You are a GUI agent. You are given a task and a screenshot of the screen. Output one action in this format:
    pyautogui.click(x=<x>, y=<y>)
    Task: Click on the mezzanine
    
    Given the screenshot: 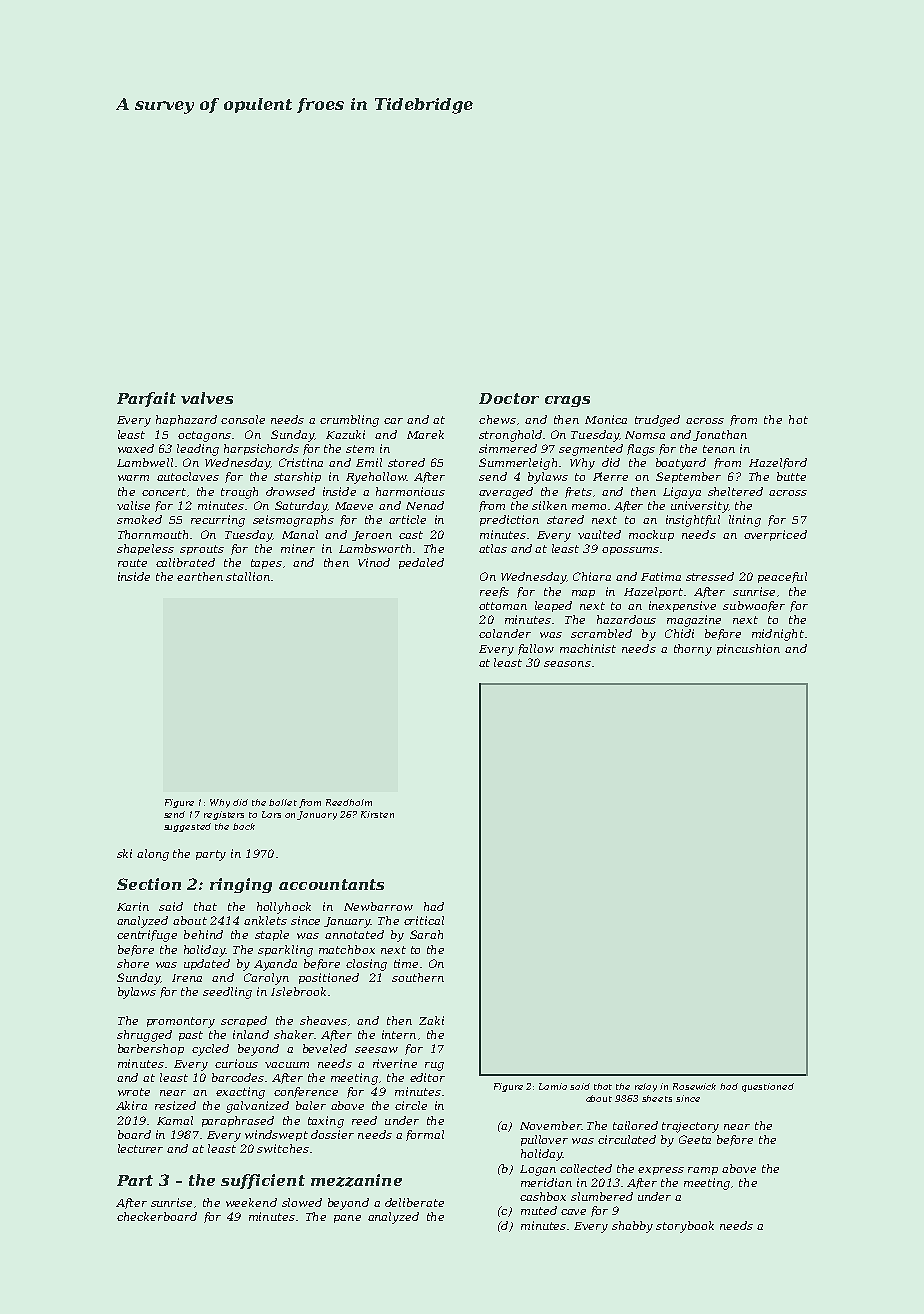 What is the action you would take?
    pyautogui.click(x=356, y=1180)
